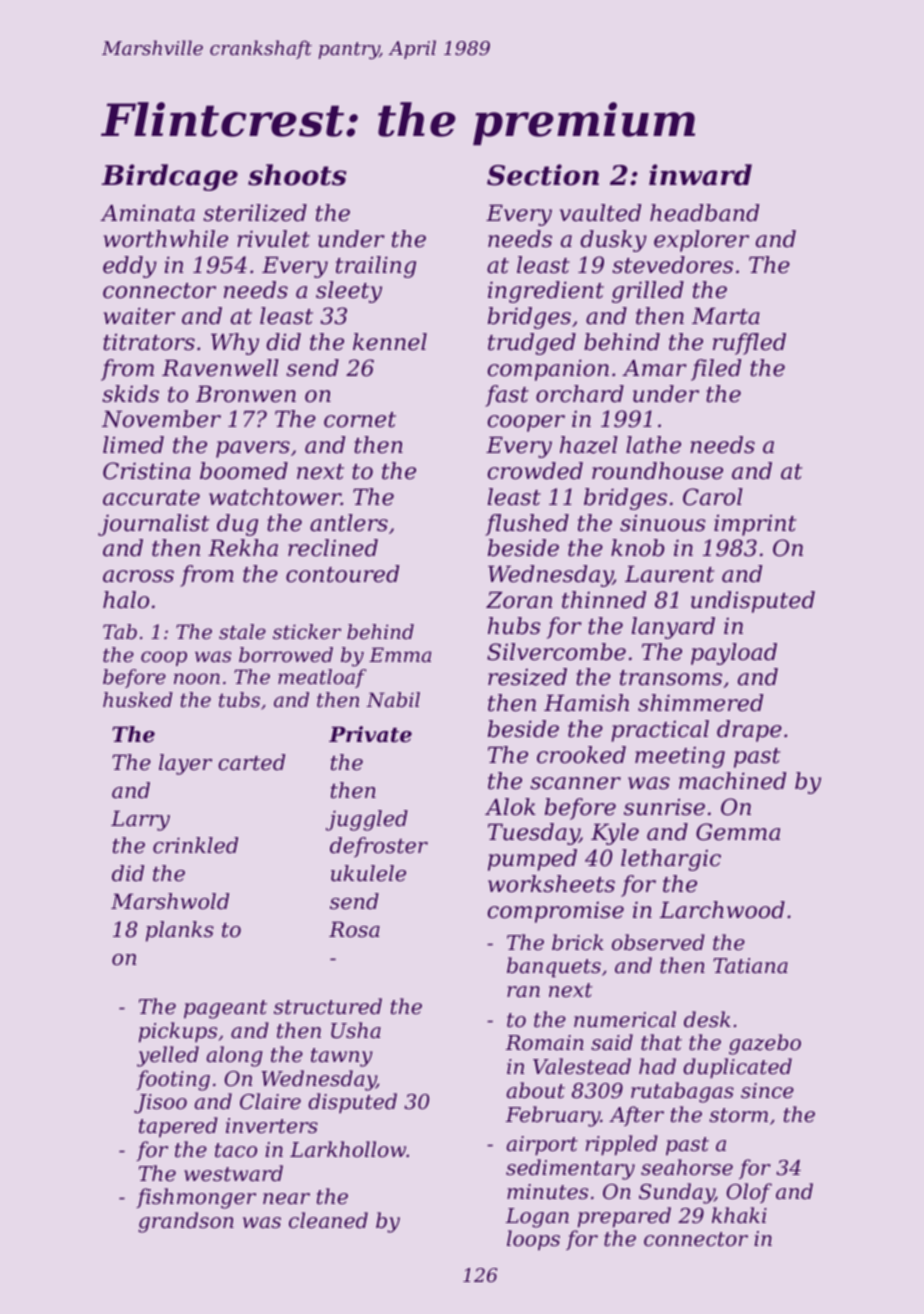  Describe the element at coordinates (393, 700) in the screenshot. I see `Nabil` at that location.
